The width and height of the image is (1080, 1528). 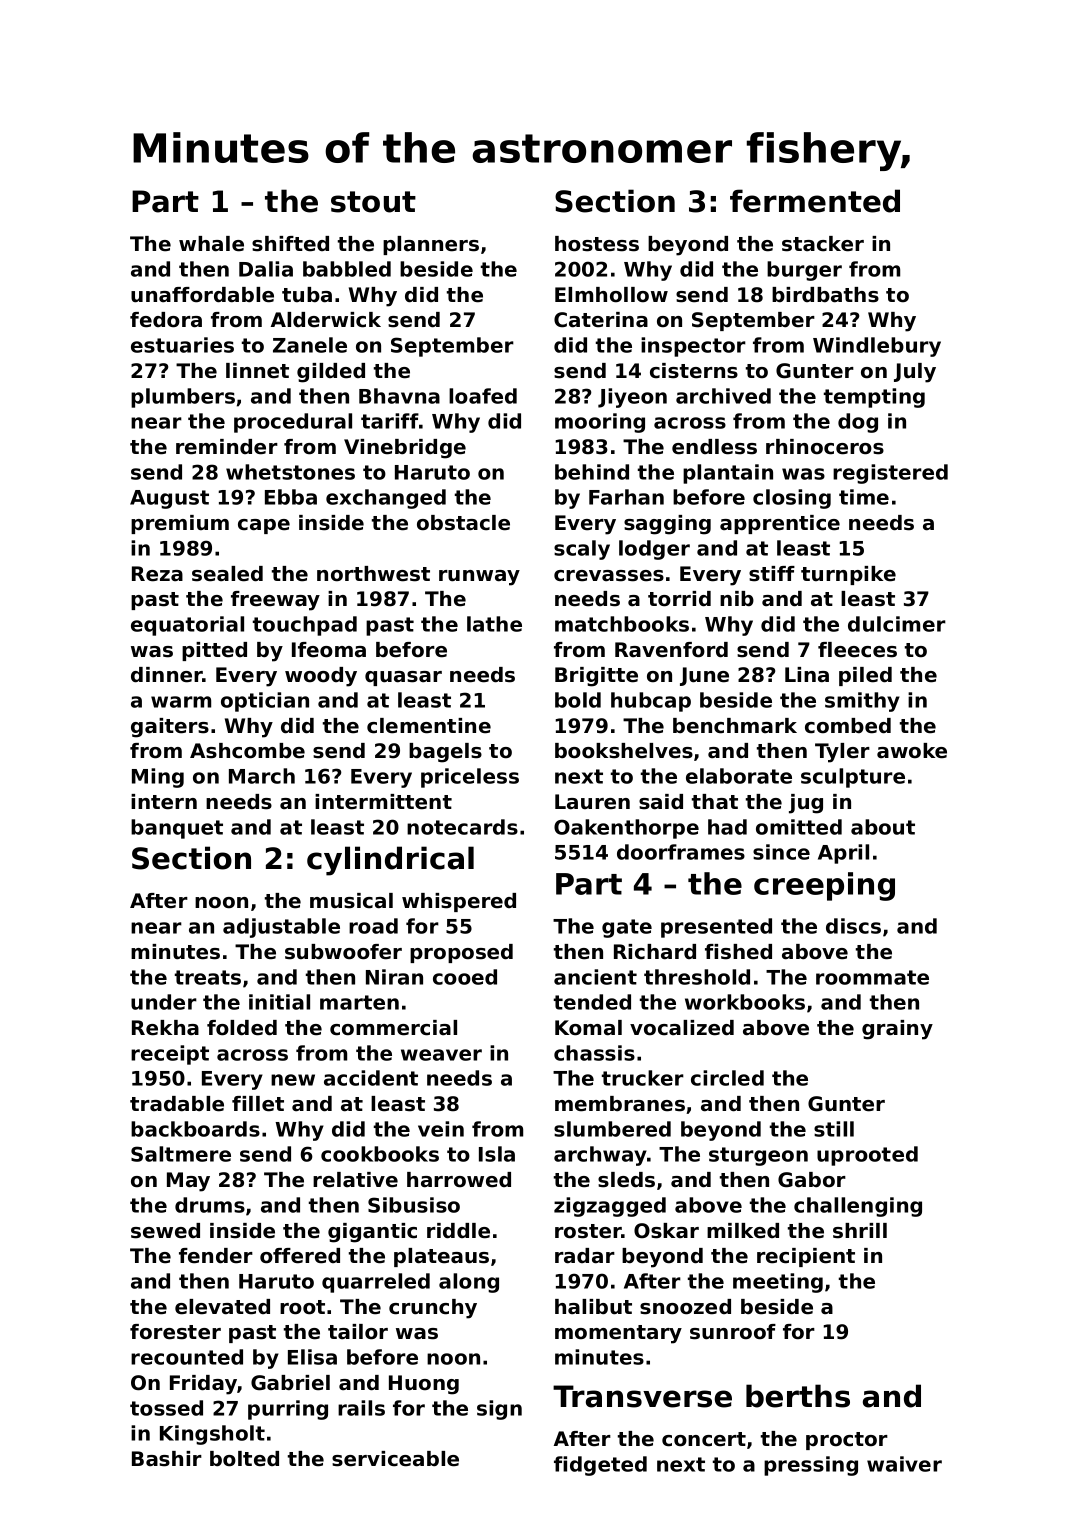 I want to click on Windlebury, so click(x=877, y=347).
